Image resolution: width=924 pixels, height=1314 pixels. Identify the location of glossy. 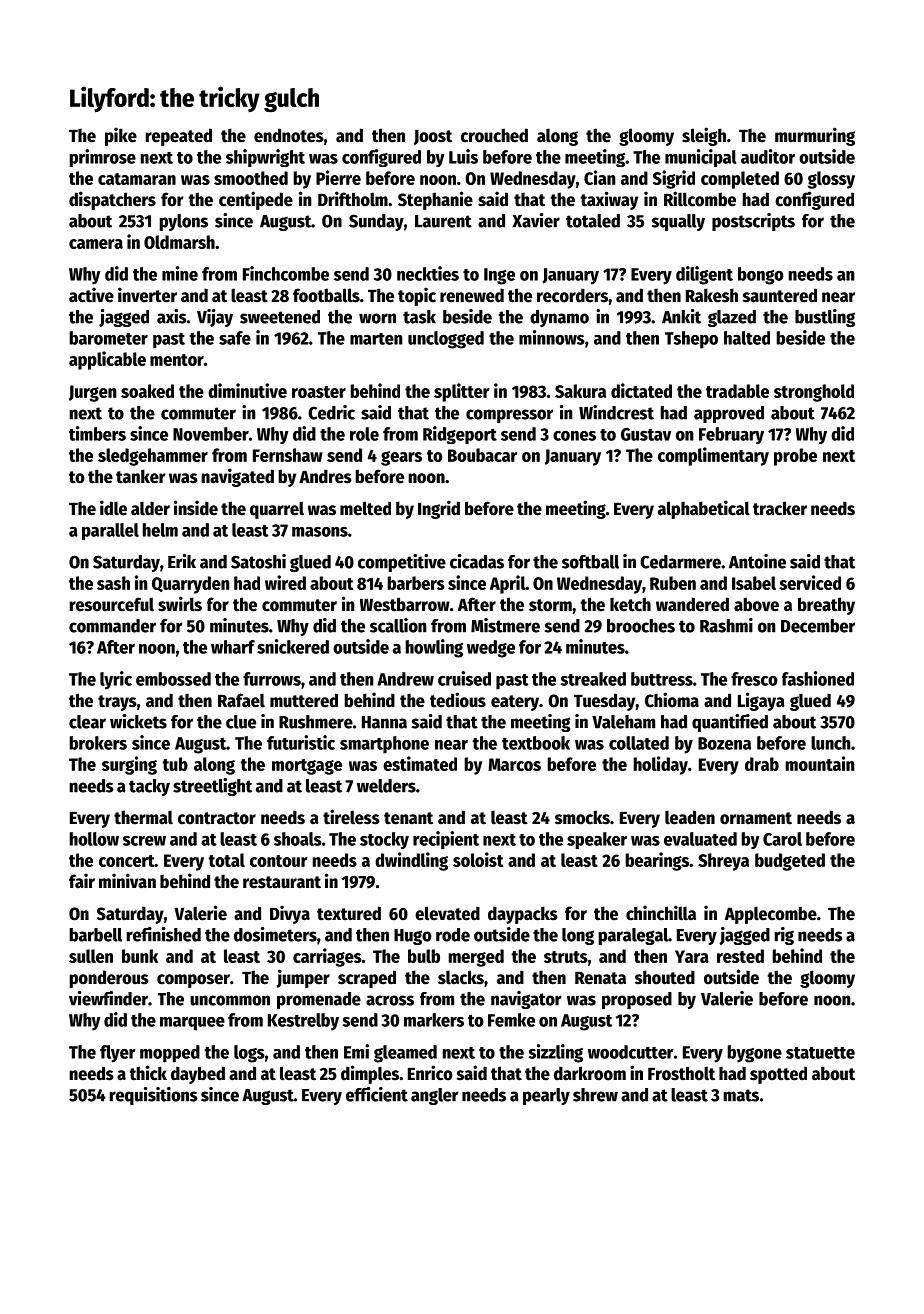
(831, 180).
